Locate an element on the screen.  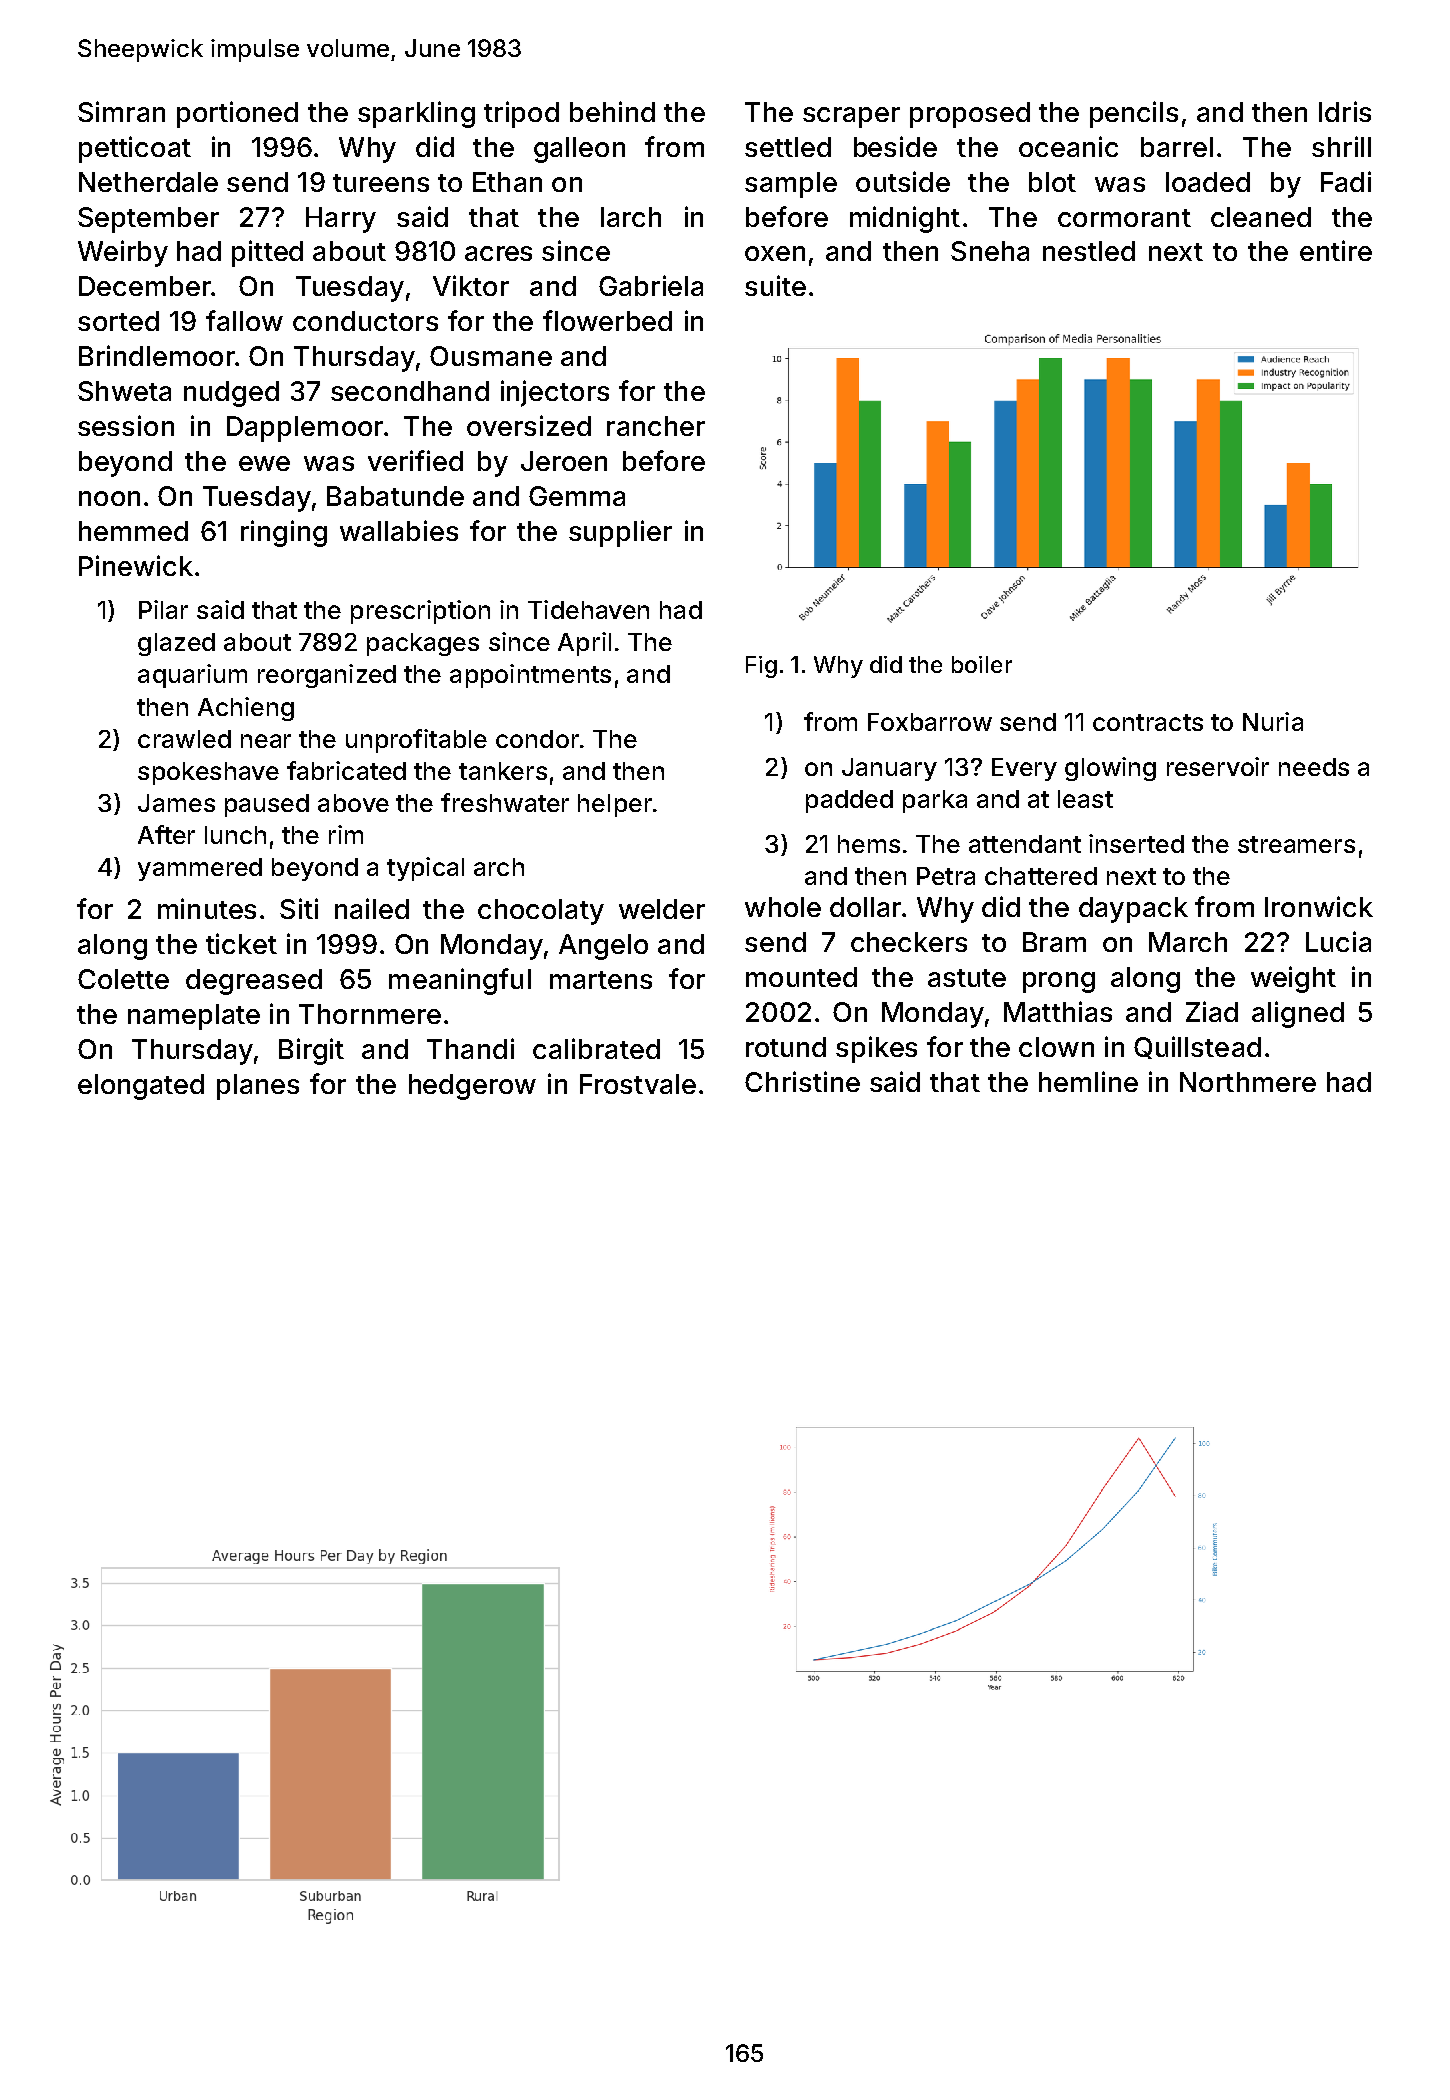
scraper is located at coordinates (851, 117).
